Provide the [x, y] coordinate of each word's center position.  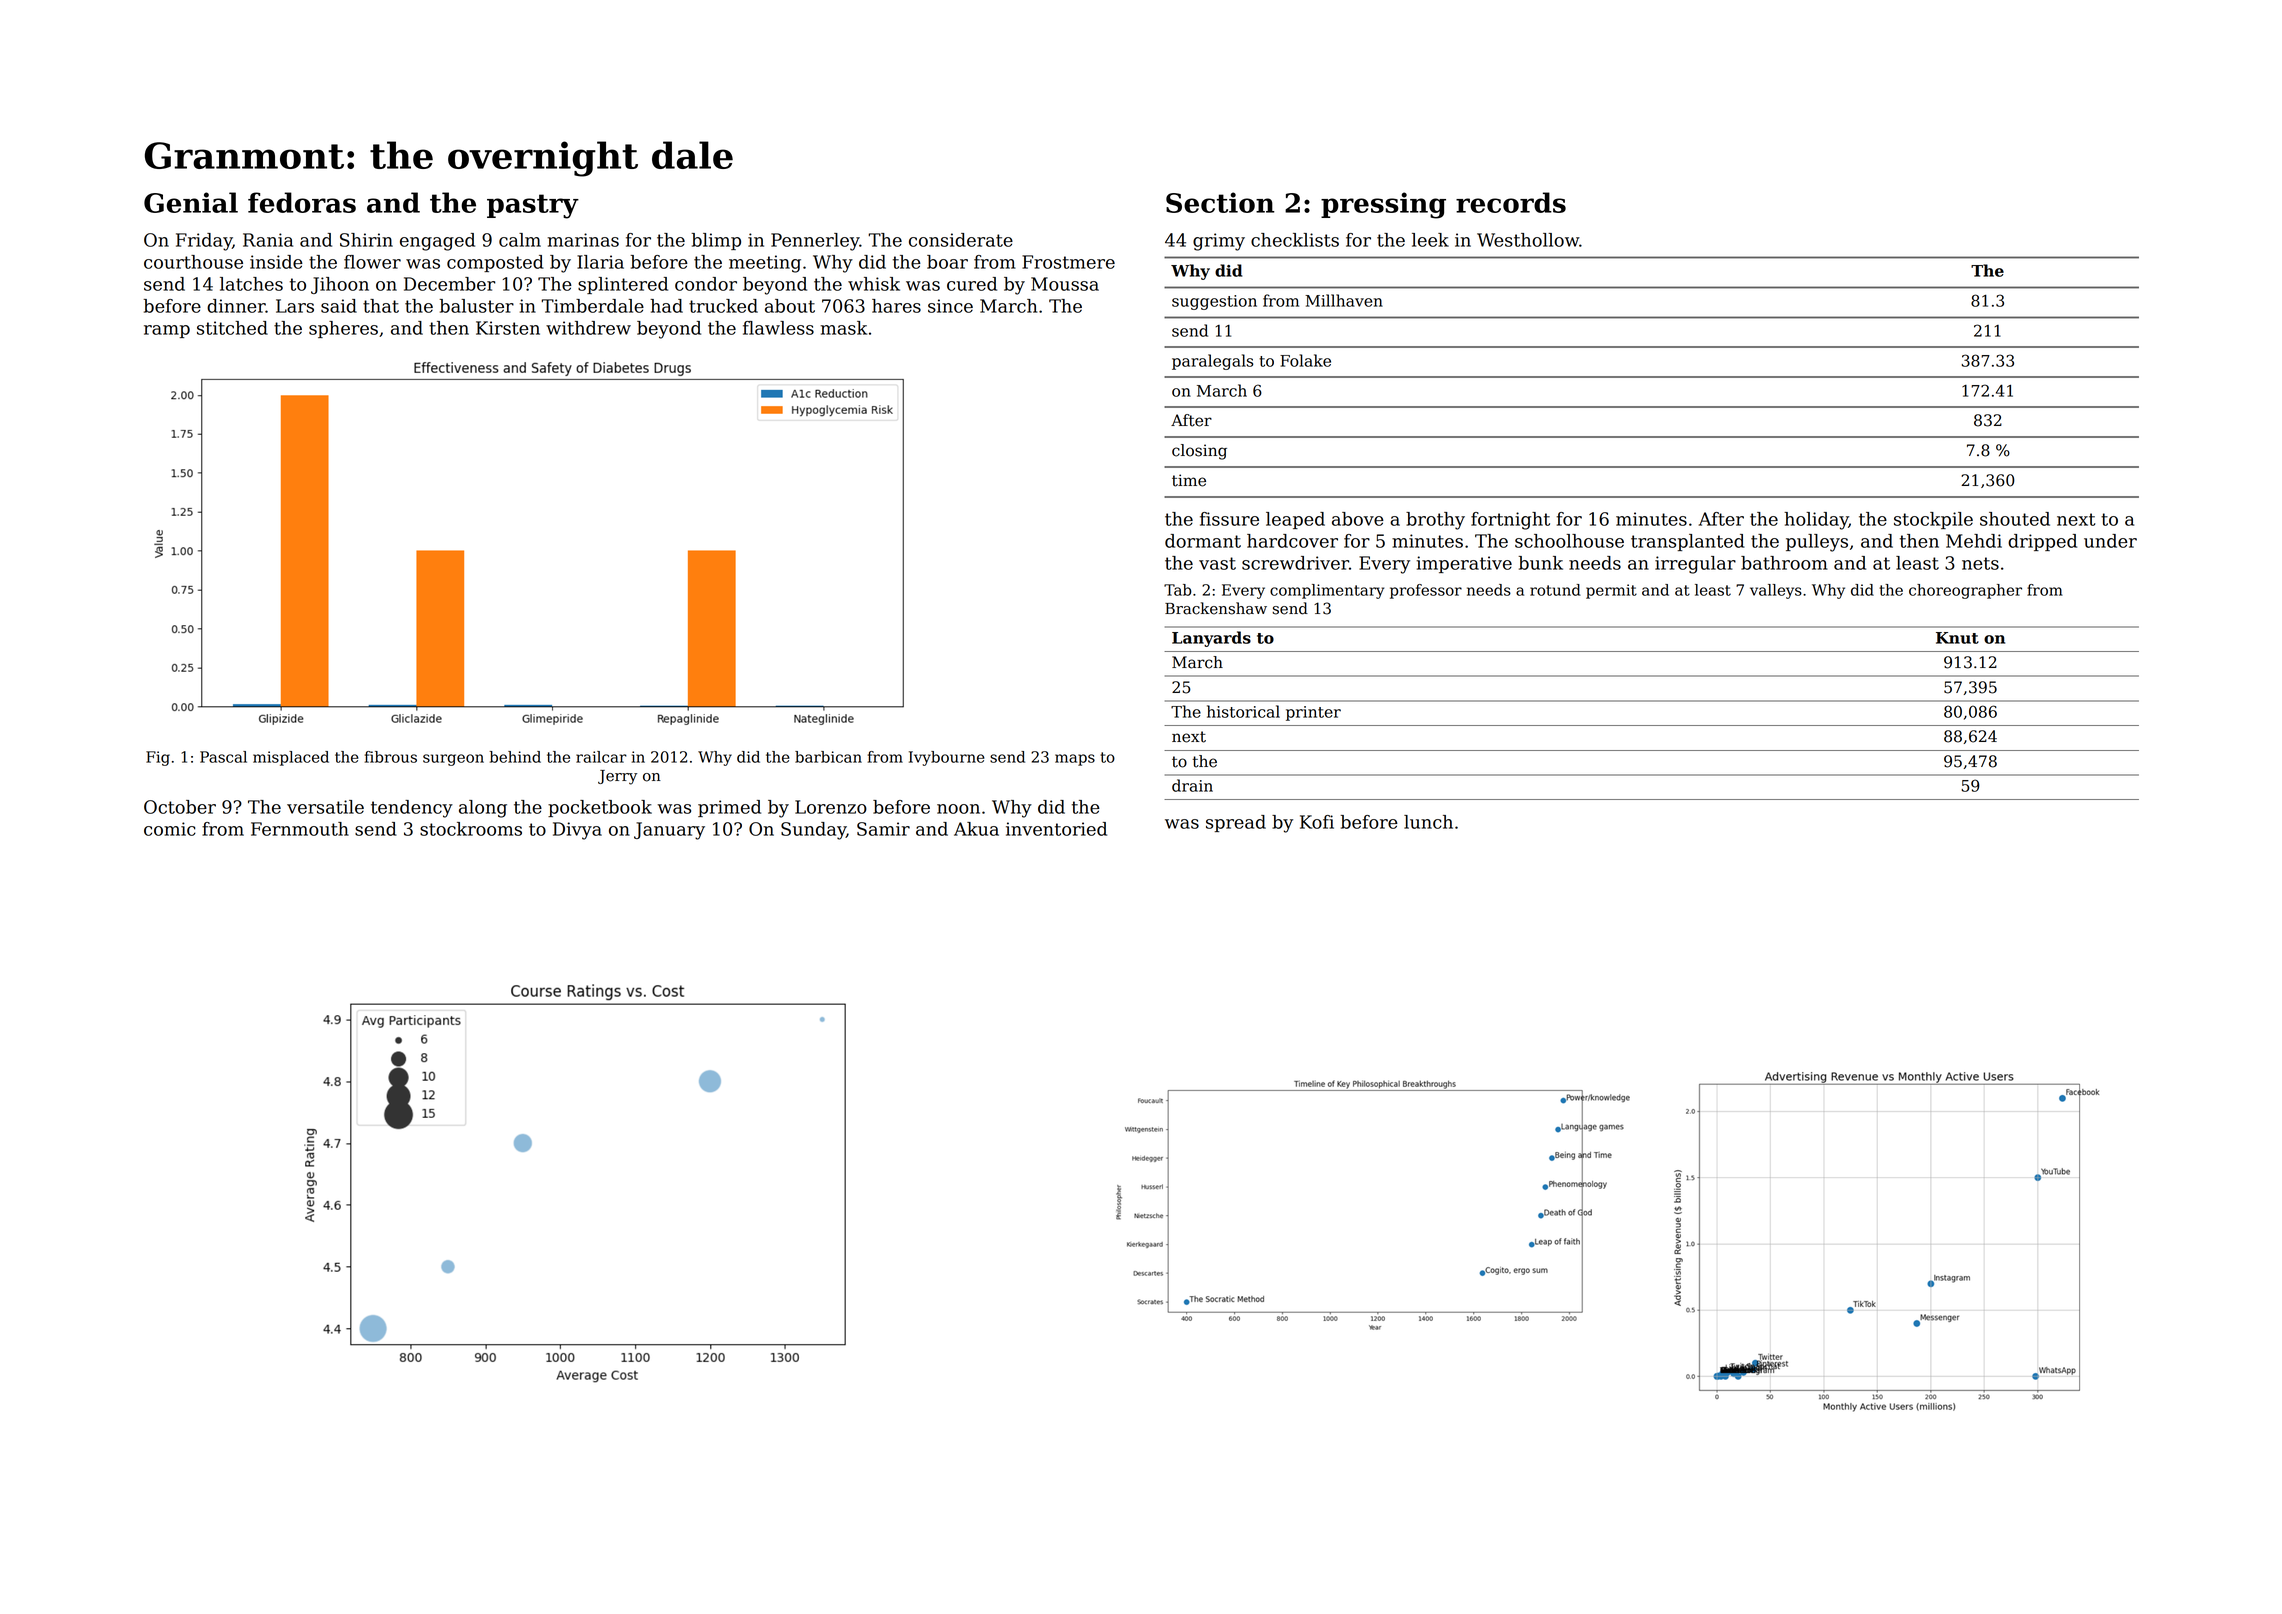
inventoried [1056, 829]
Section [1220, 202]
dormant [1203, 541]
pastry [533, 206]
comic [170, 829]
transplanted [1688, 542]
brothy [1435, 521]
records [1511, 202]
